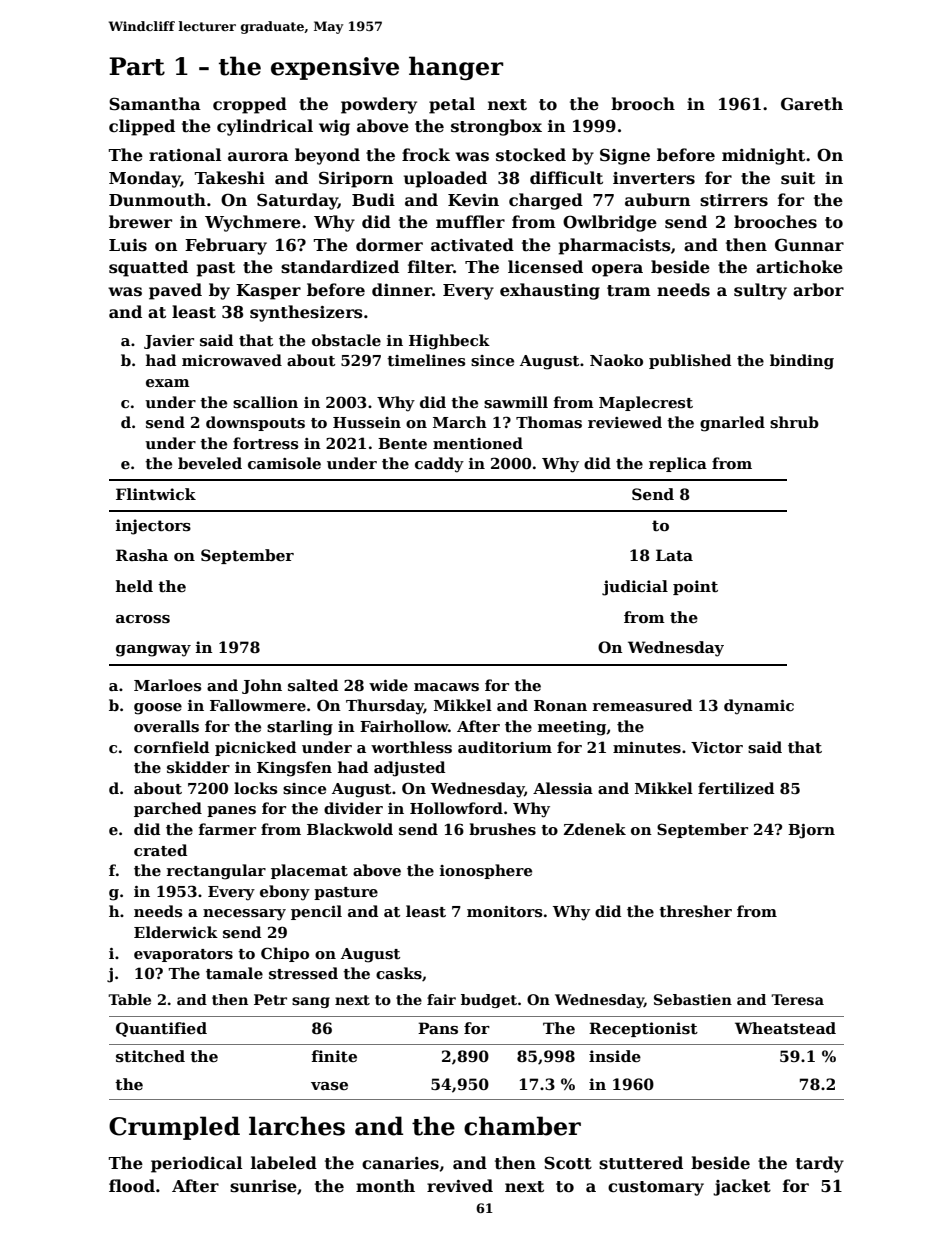  Describe the element at coordinates (297, 1126) in the document. I see `larches` at that location.
